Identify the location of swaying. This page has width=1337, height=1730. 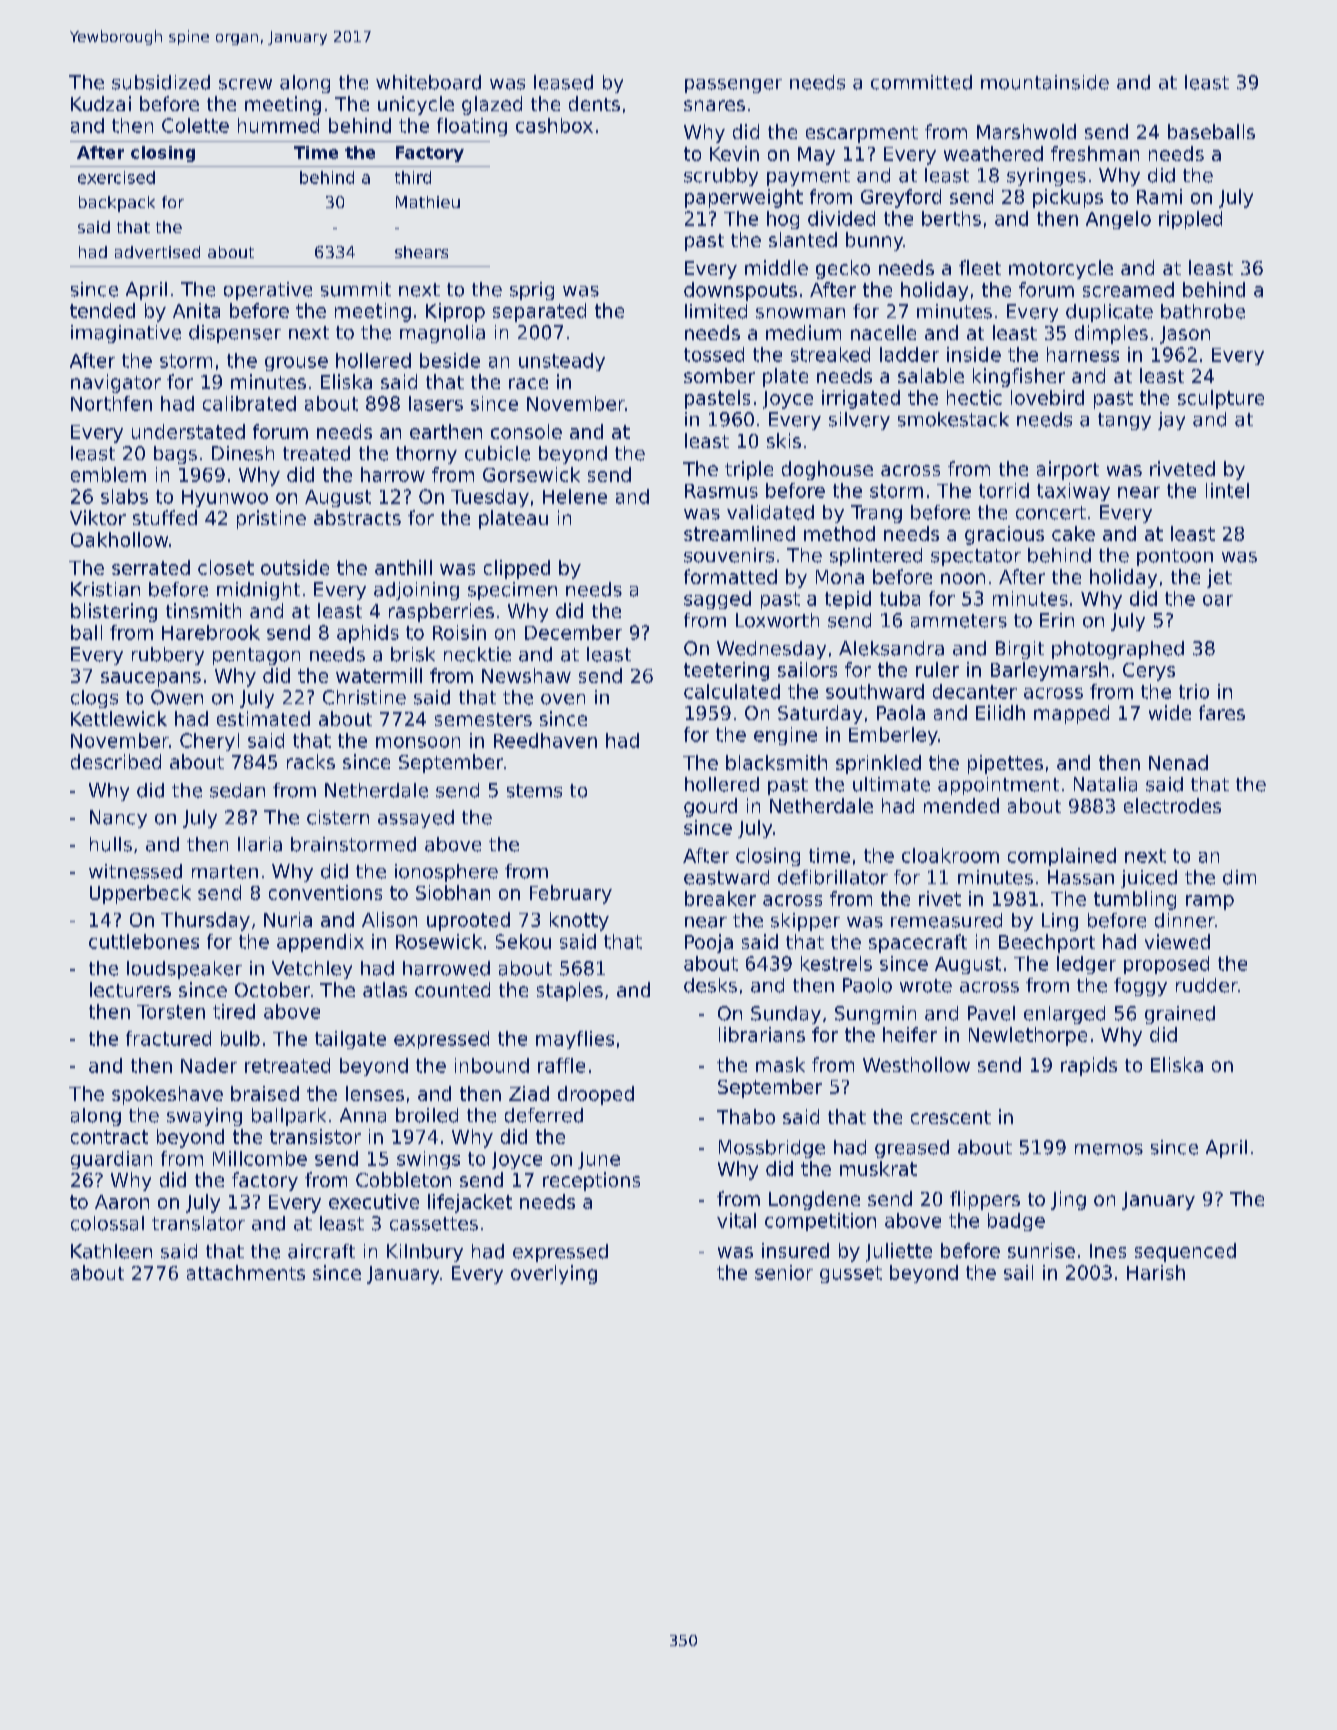
(204, 1117).
